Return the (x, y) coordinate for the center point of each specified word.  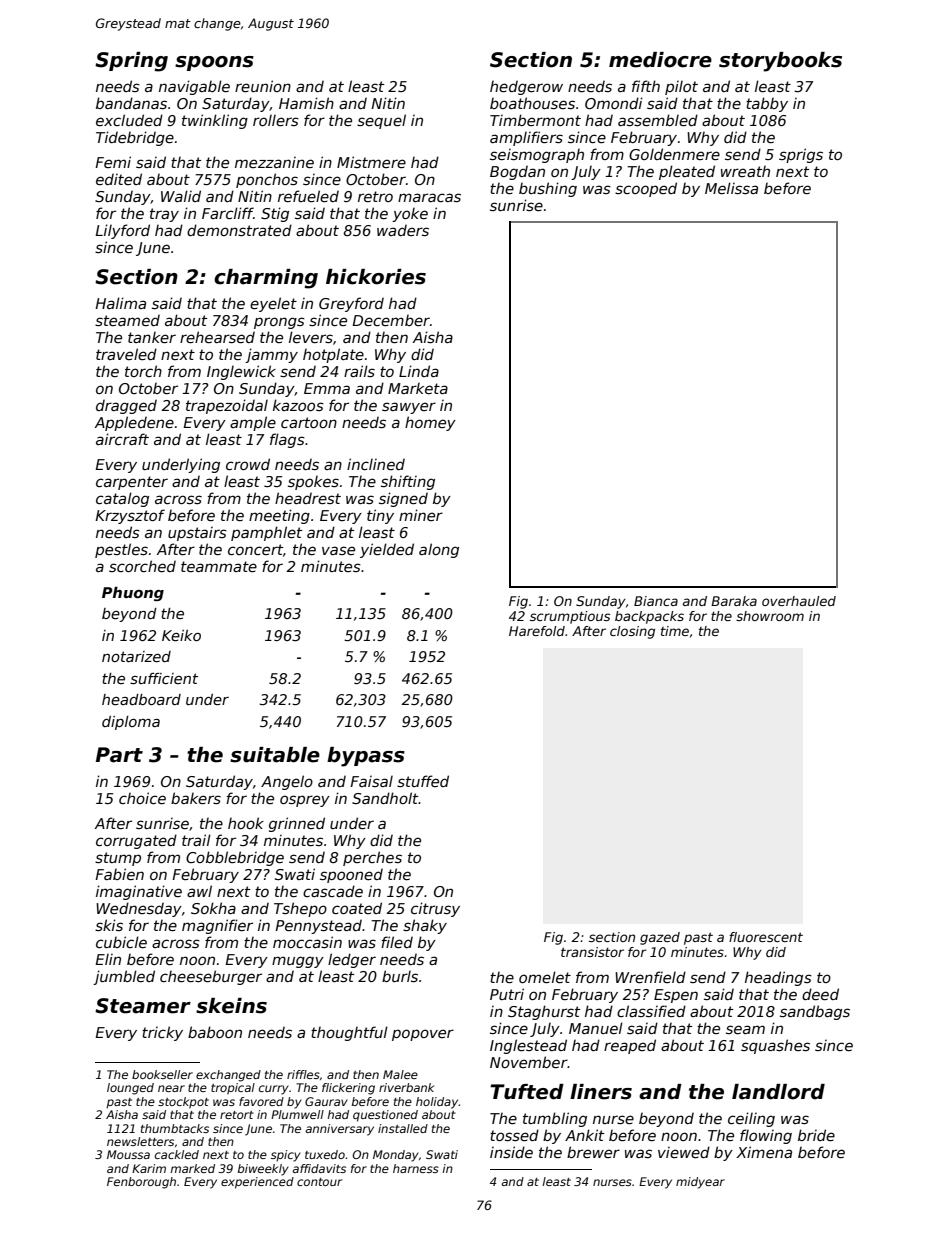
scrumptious (570, 617)
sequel (381, 121)
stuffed (423, 781)
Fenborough (141, 1183)
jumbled (124, 977)
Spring (131, 62)
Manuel (596, 1028)
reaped (630, 1046)
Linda (419, 371)
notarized (136, 656)
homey (430, 423)
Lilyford (122, 231)
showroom (770, 616)
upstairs (197, 534)
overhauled (799, 601)
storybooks (780, 62)
